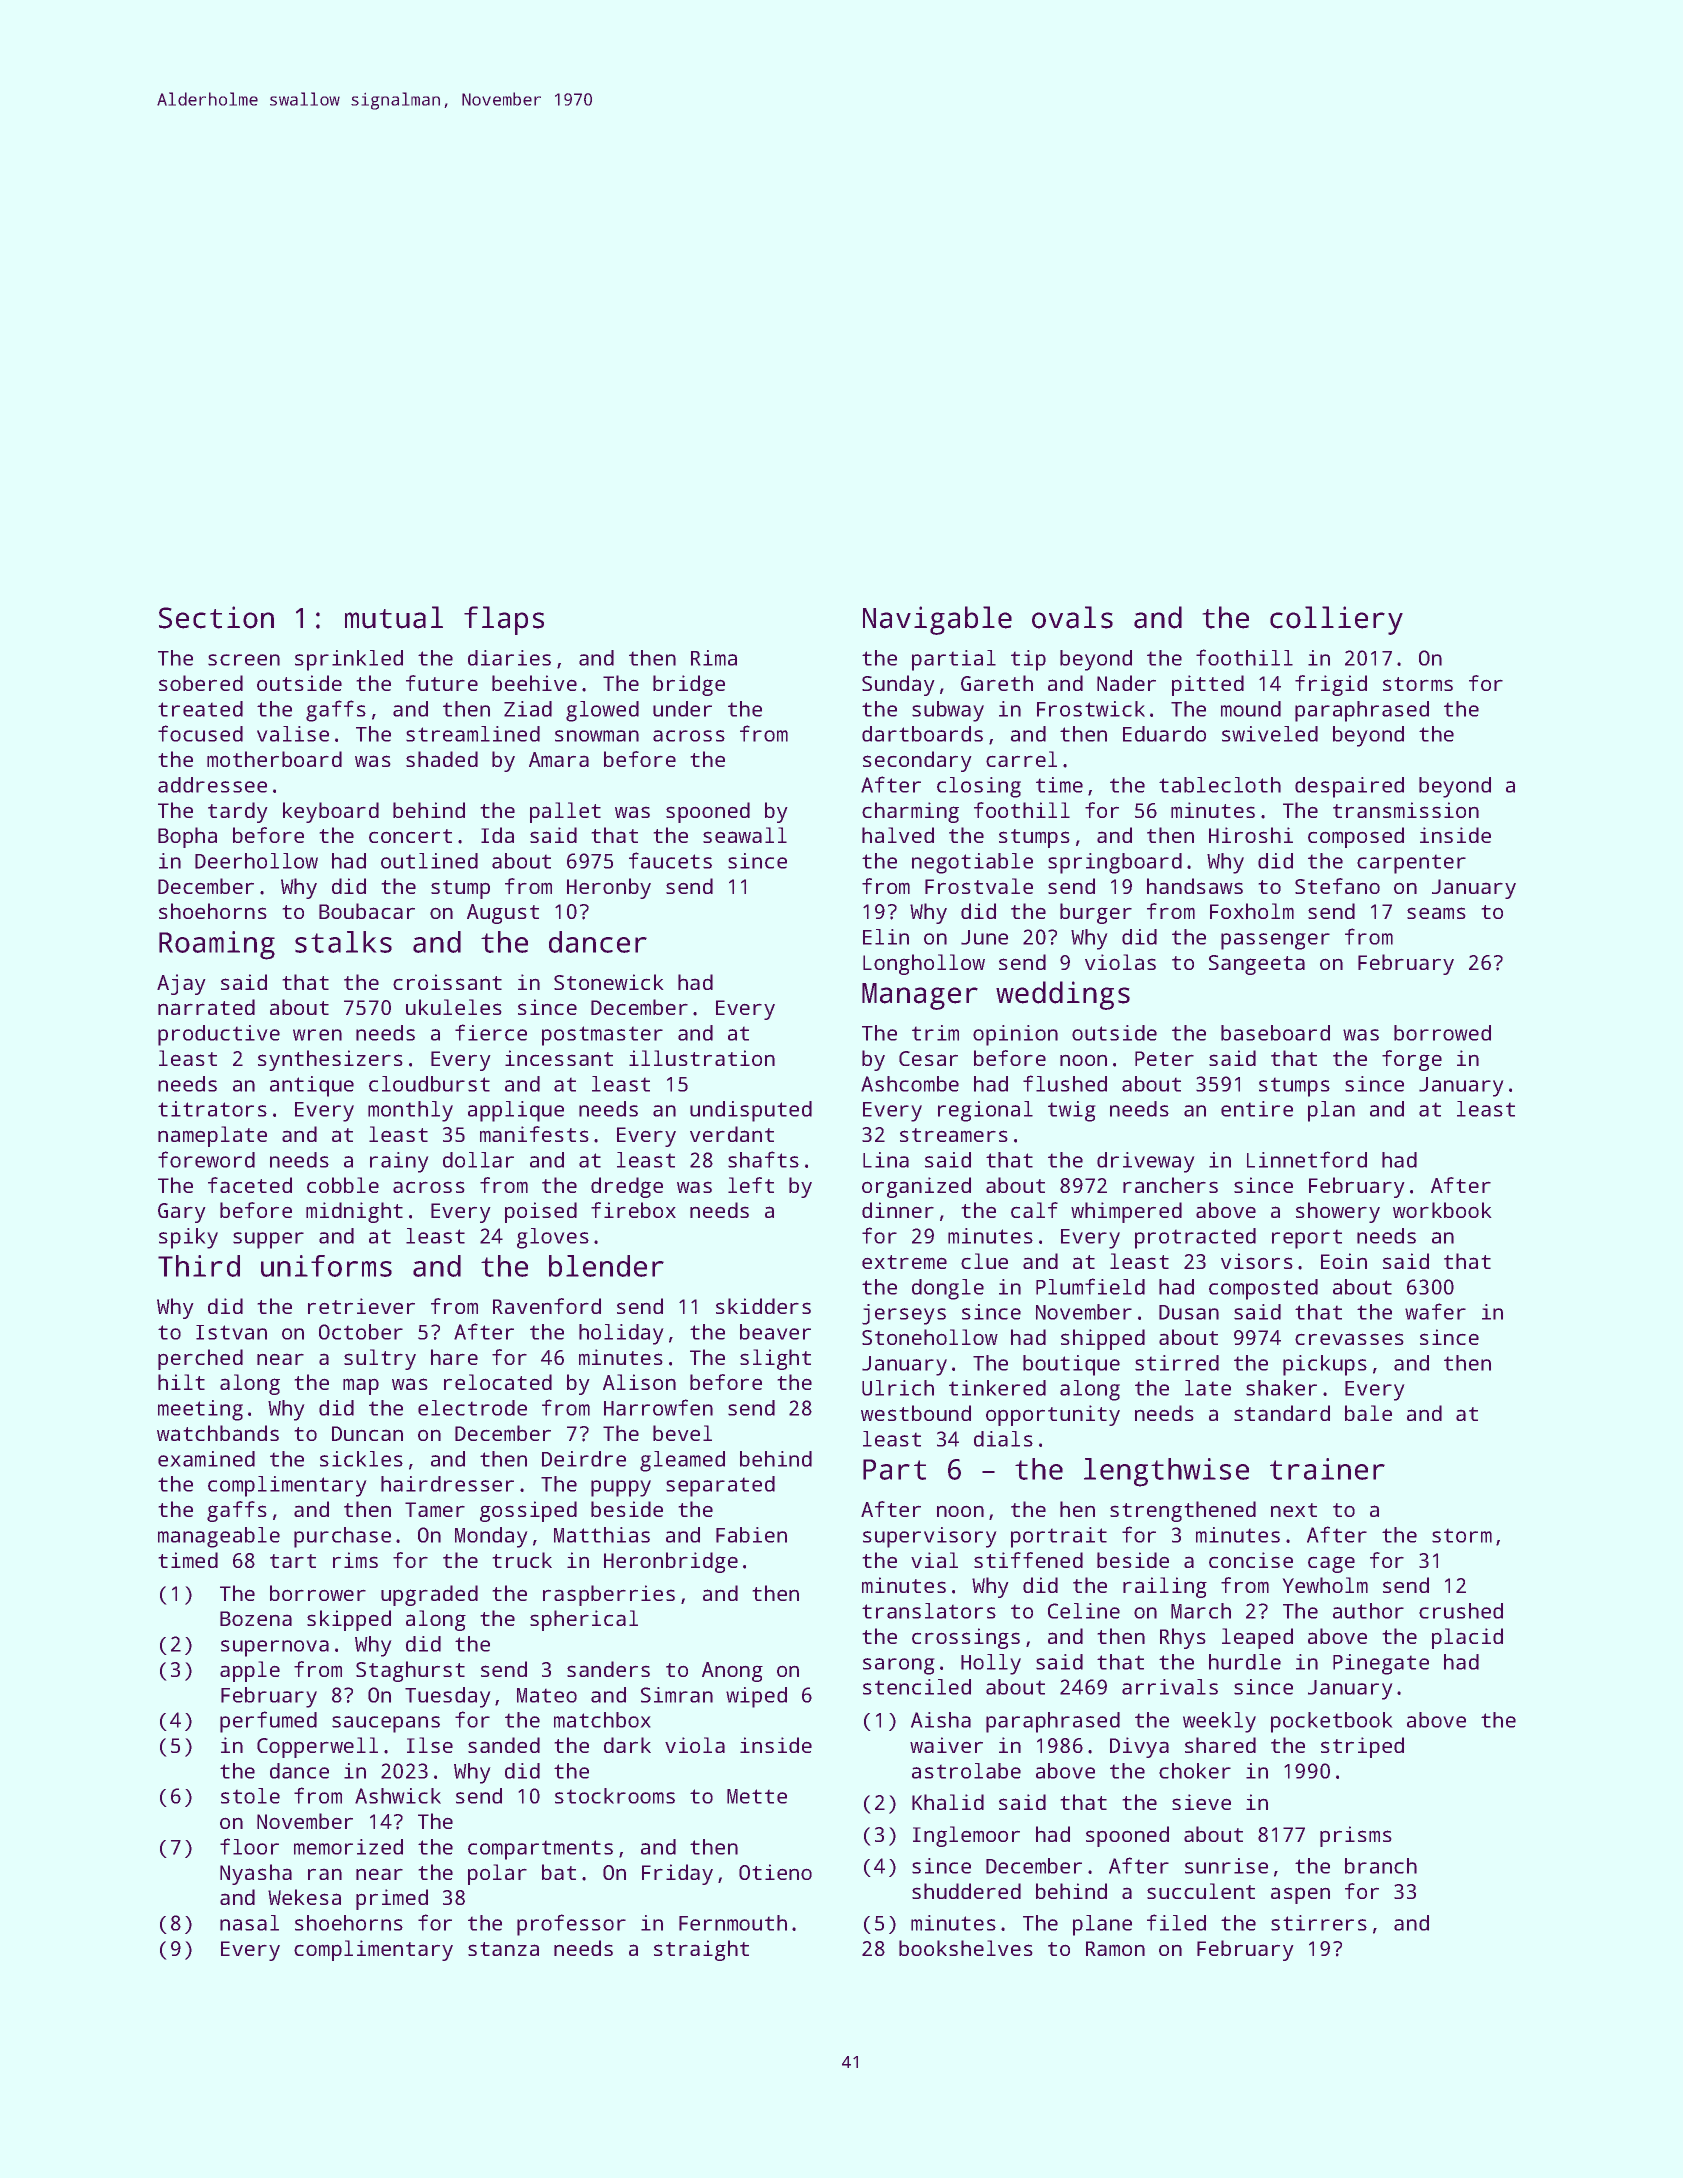  What do you see at coordinates (756, 1697) in the screenshot?
I see `wiped` at bounding box center [756, 1697].
